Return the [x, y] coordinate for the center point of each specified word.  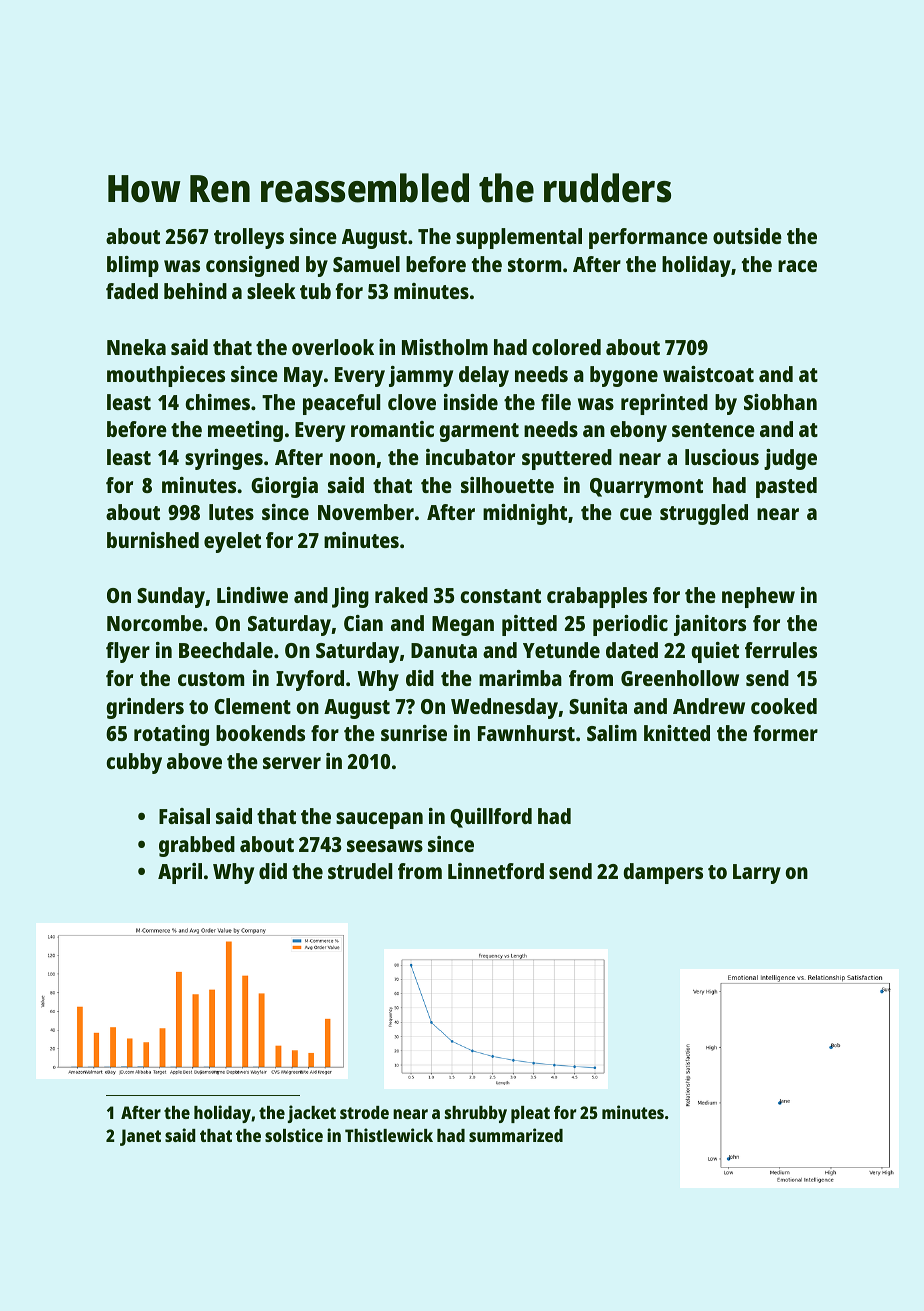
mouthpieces [166, 376]
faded [132, 291]
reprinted [664, 404]
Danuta [444, 650]
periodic [630, 625]
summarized [516, 1135]
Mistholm [445, 347]
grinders [145, 708]
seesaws [385, 846]
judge [790, 459]
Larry [757, 874]
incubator [470, 457]
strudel [360, 871]
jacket [312, 1114]
